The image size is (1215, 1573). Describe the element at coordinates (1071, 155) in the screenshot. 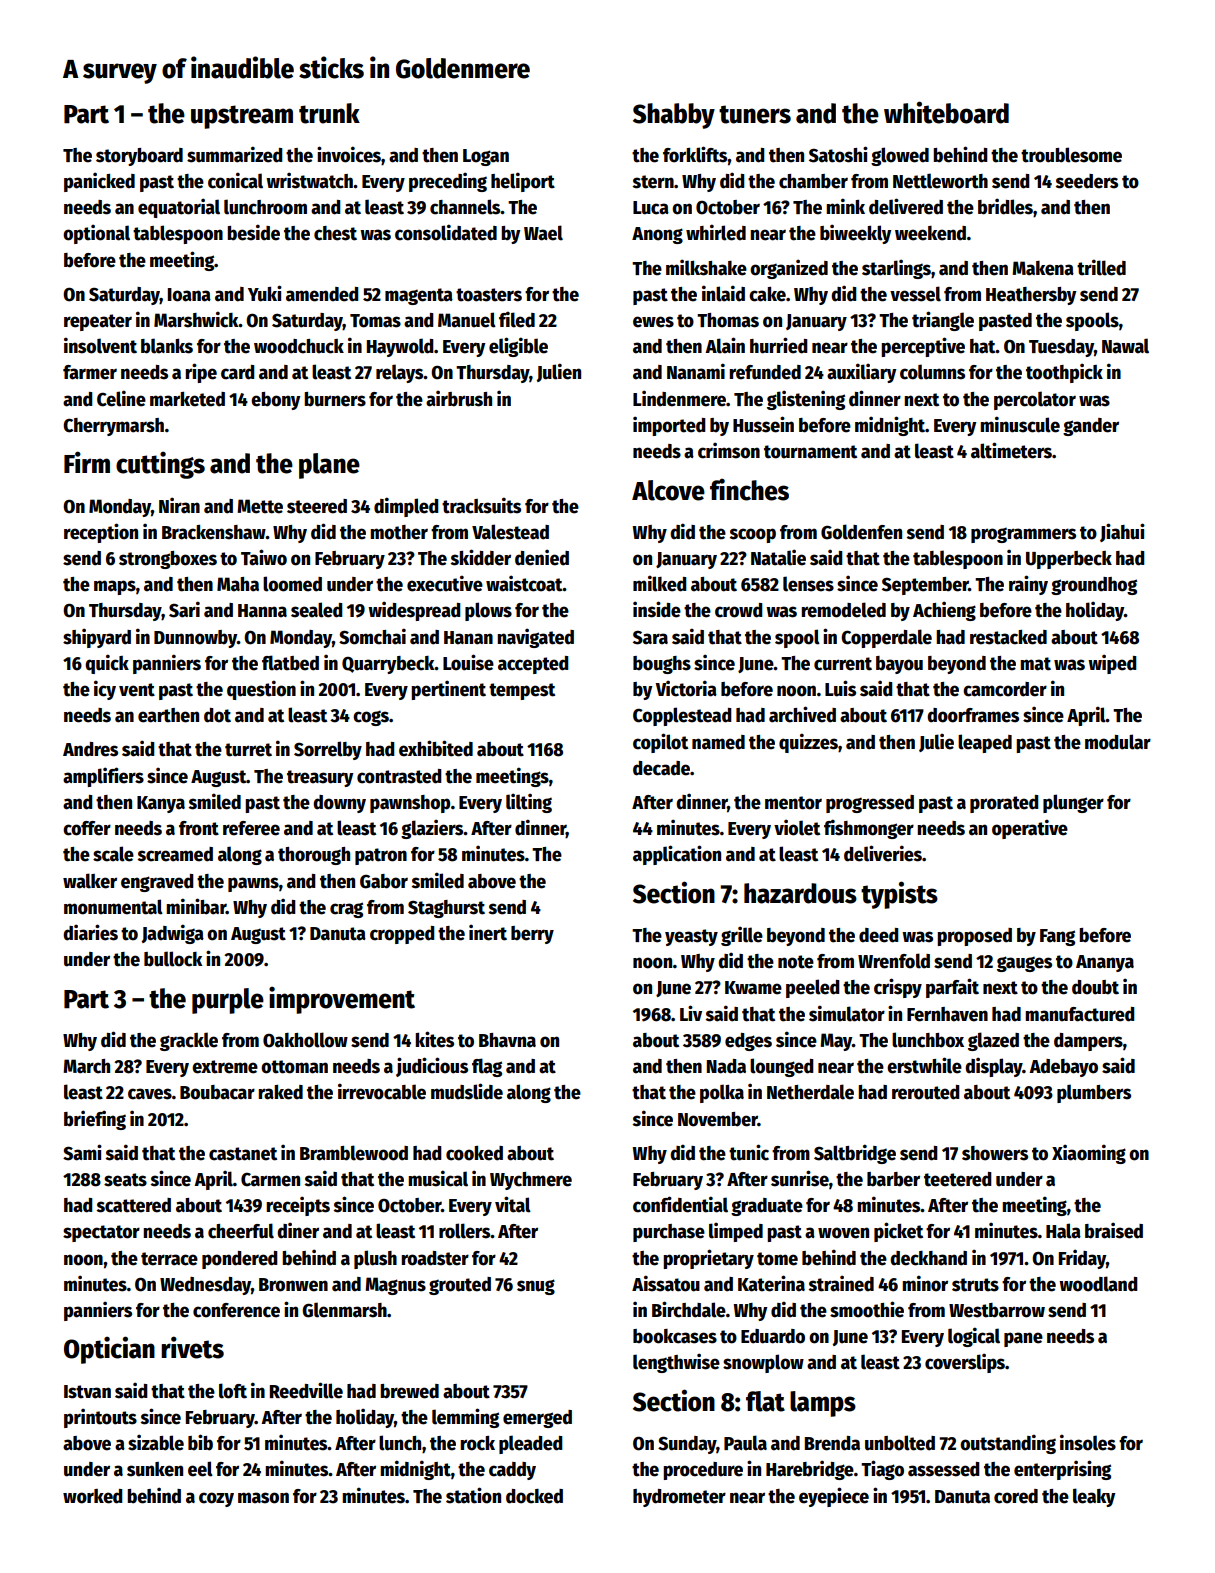

I see `troublesome` at that location.
